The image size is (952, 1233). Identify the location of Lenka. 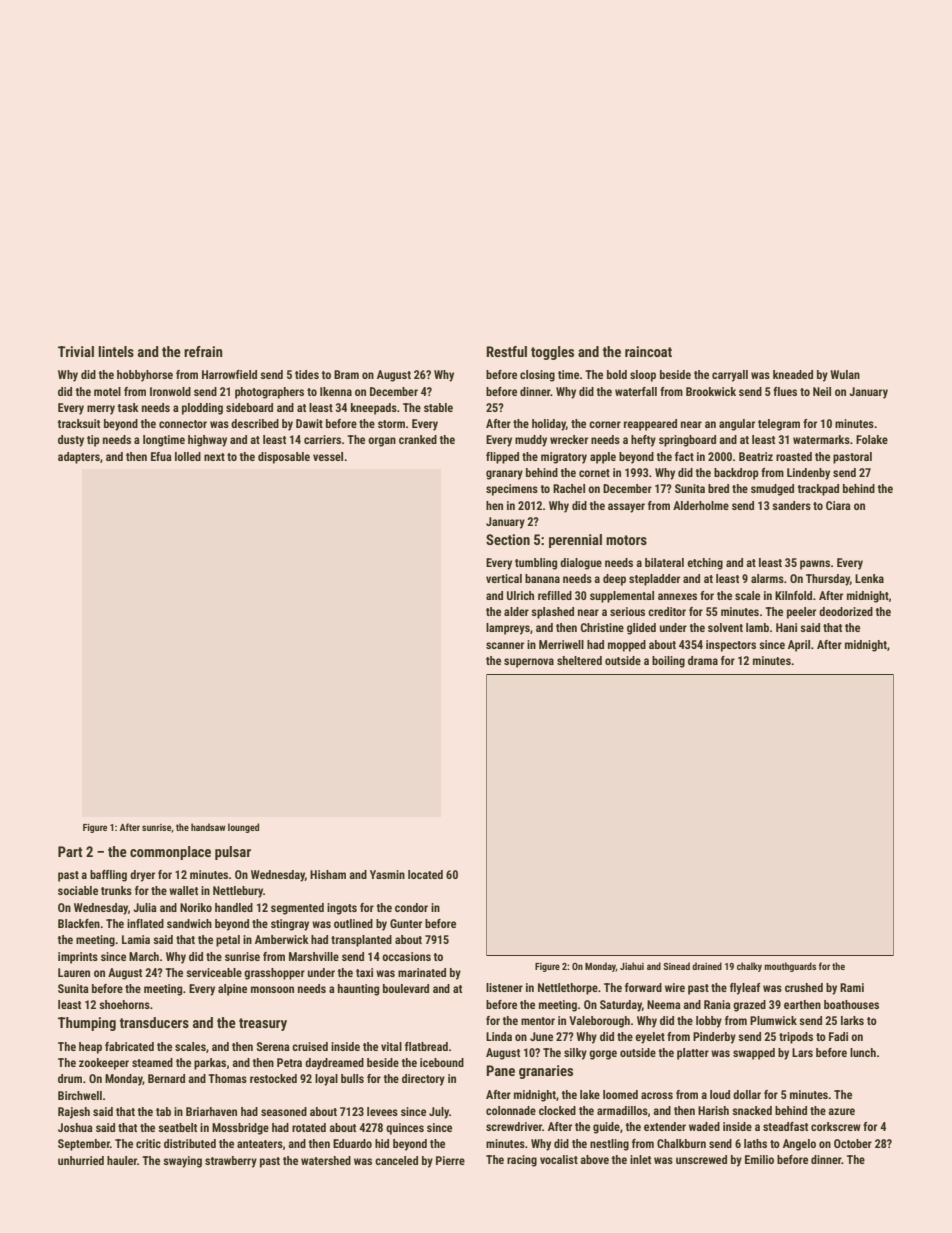
(869, 578).
